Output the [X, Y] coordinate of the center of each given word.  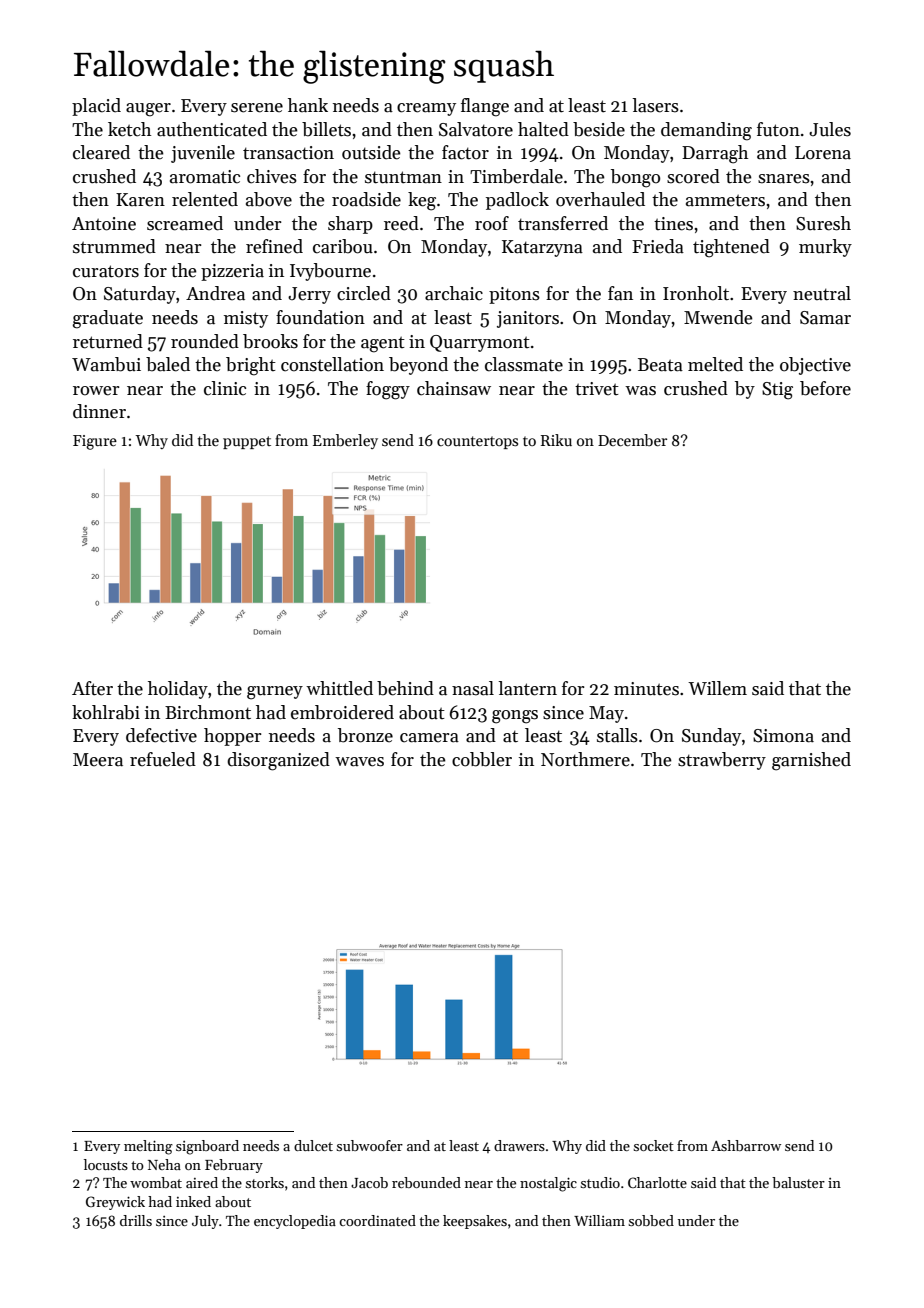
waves [359, 762]
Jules [830, 129]
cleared [101, 152]
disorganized [278, 761]
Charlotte [657, 1182]
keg [422, 201]
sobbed [651, 1220]
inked [193, 1201]
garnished [811, 761]
